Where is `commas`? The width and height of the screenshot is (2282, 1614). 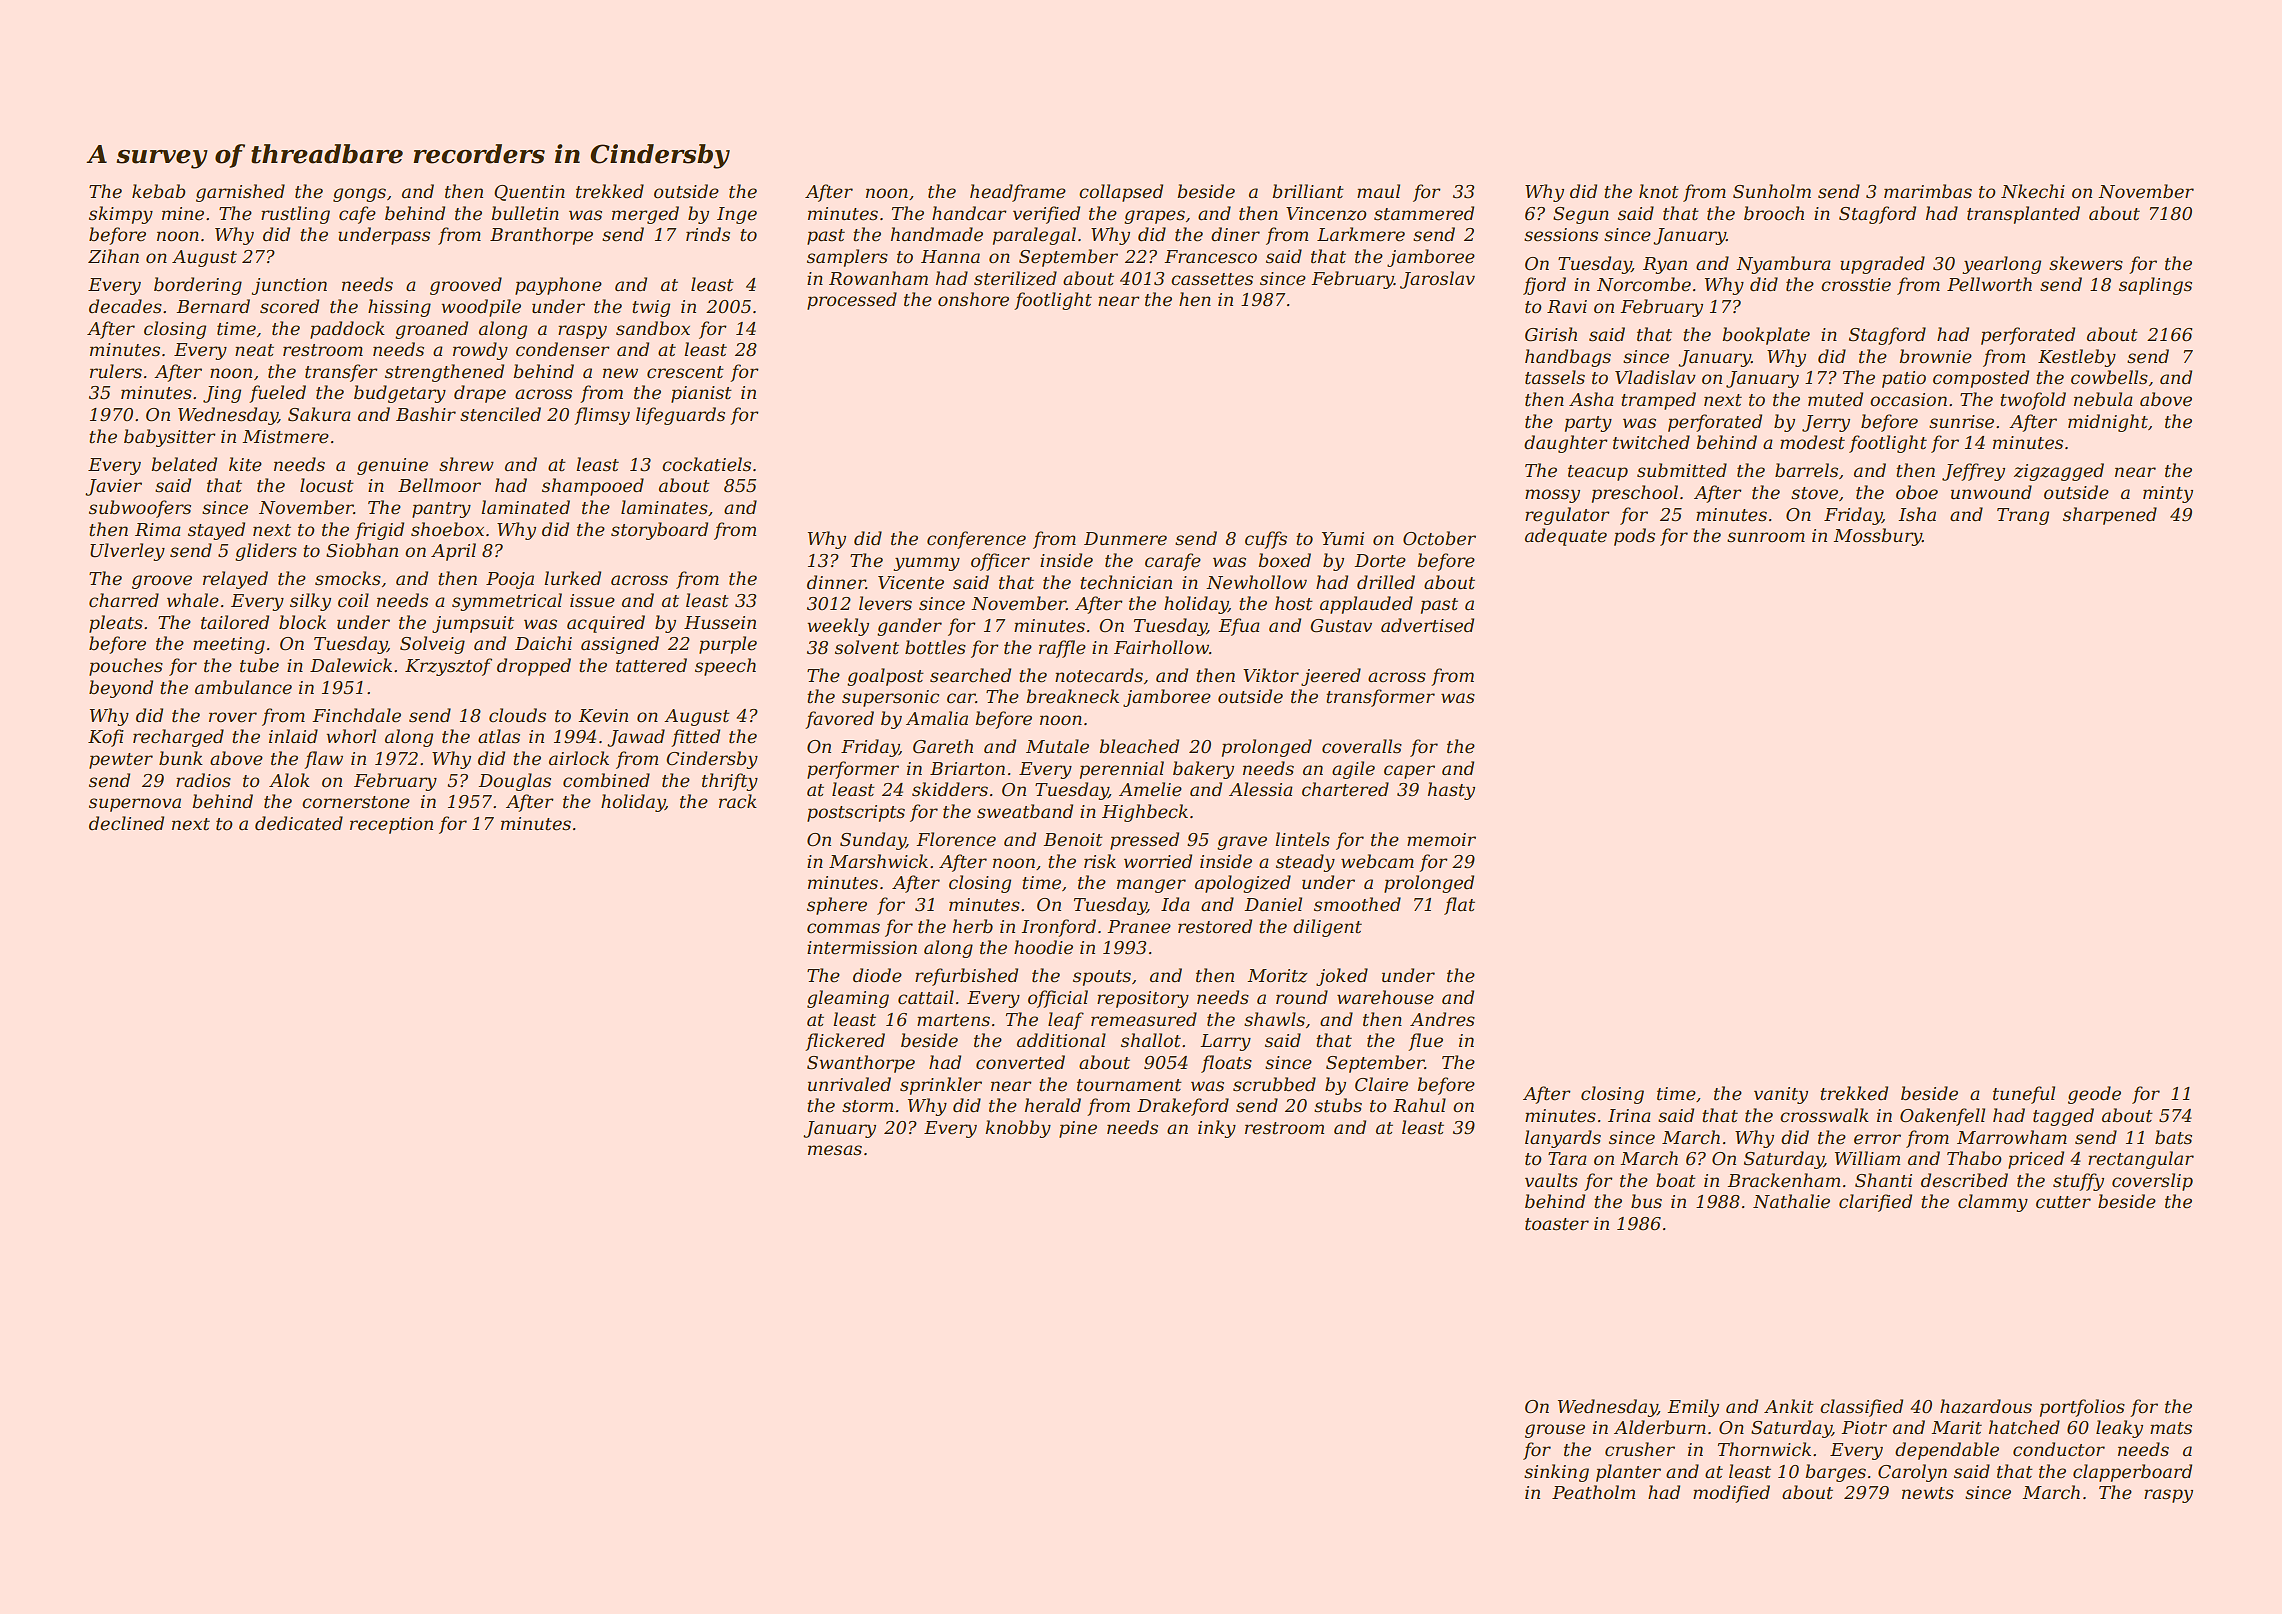 commas is located at coordinates (843, 928).
